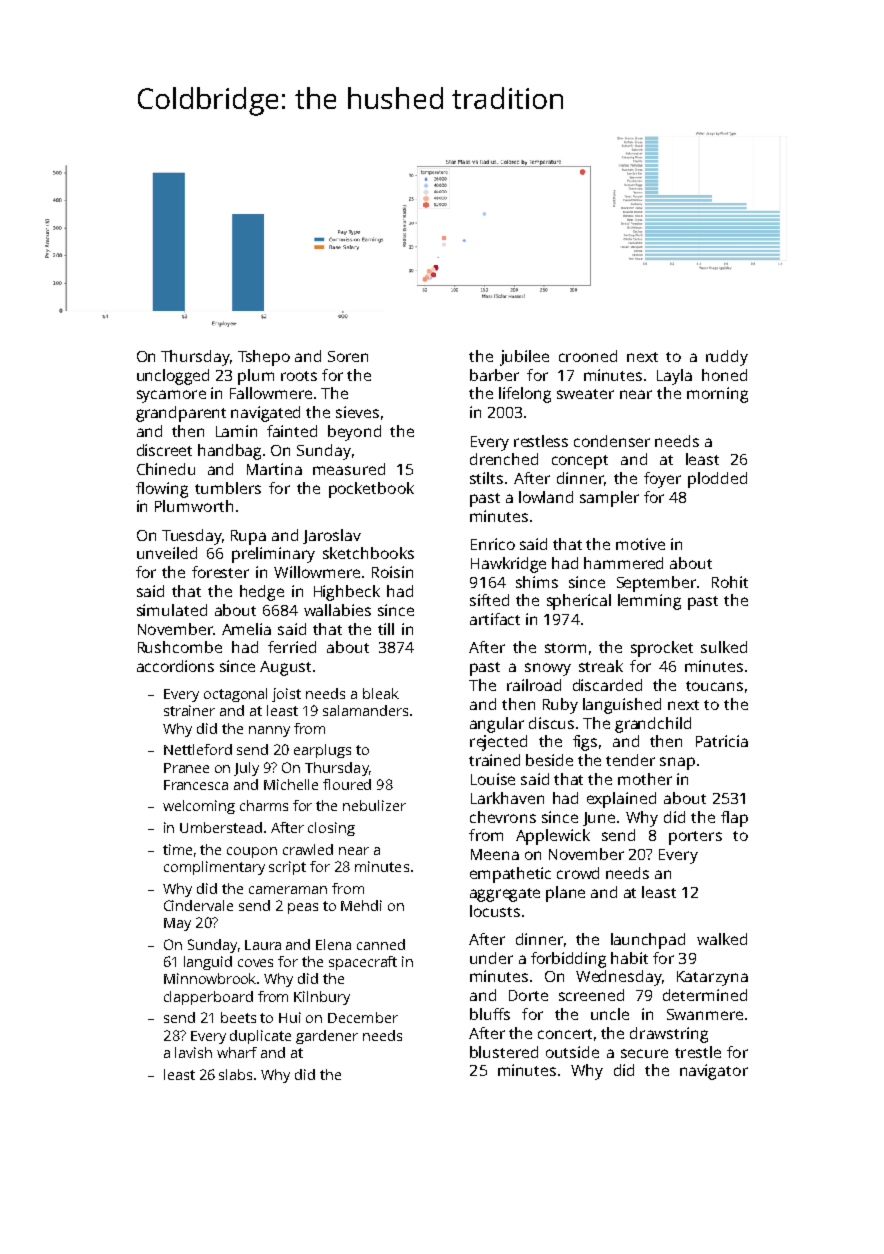  Describe the element at coordinates (173, 377) in the screenshot. I see `unclogged` at that location.
